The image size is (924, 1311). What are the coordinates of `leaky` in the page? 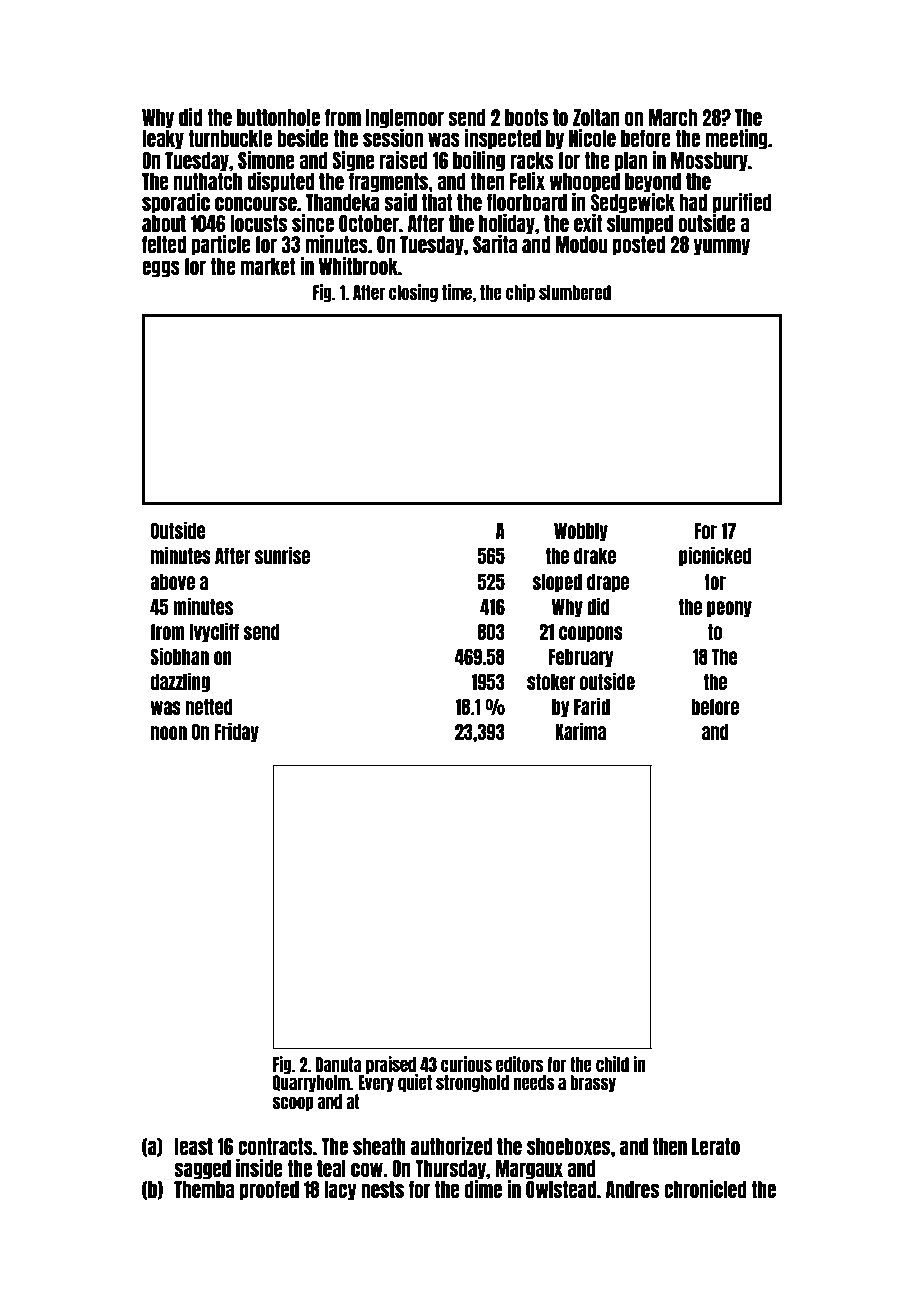 It's located at (163, 140).
